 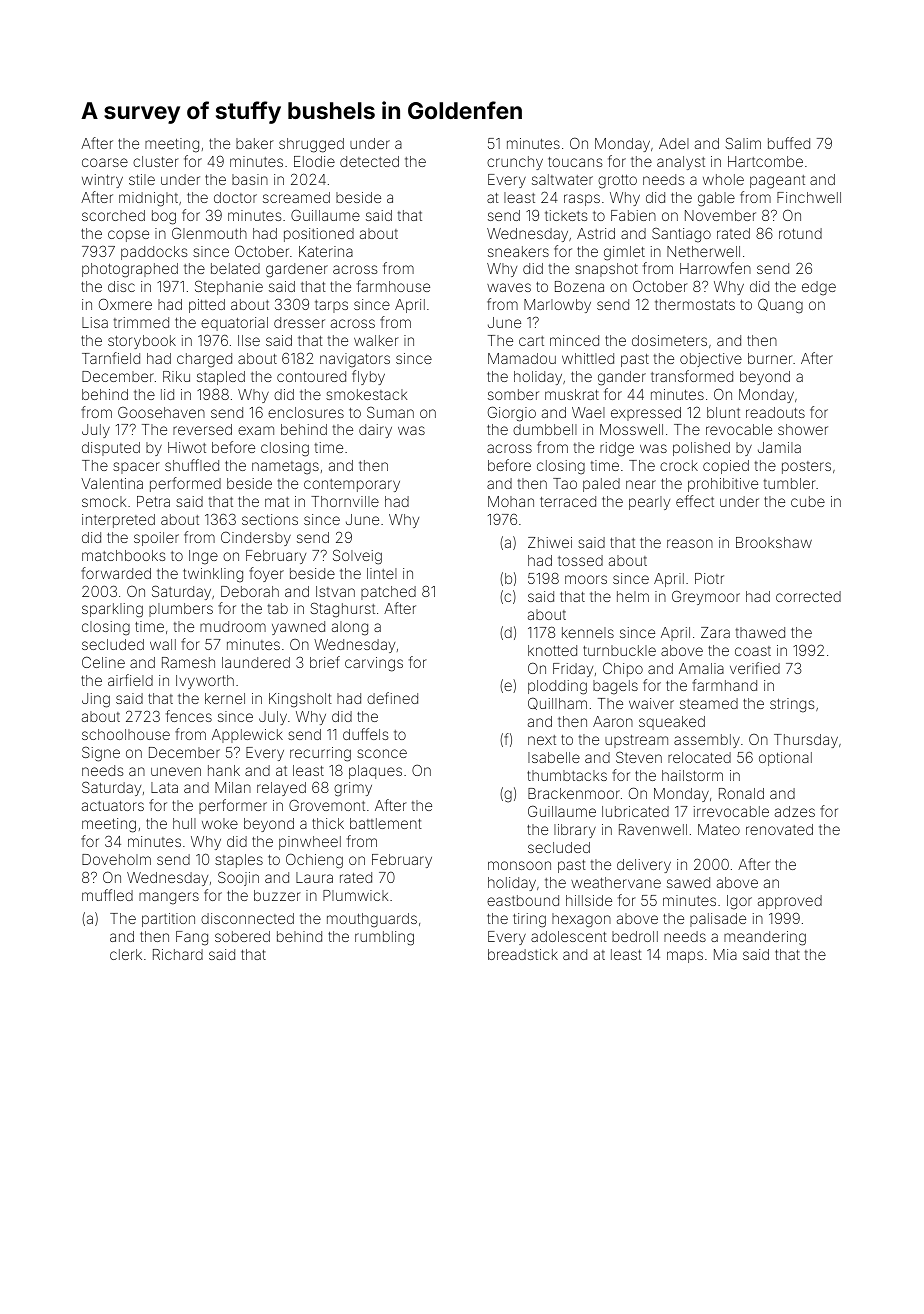 What do you see at coordinates (111, 358) in the screenshot?
I see `Tarnfield` at bounding box center [111, 358].
